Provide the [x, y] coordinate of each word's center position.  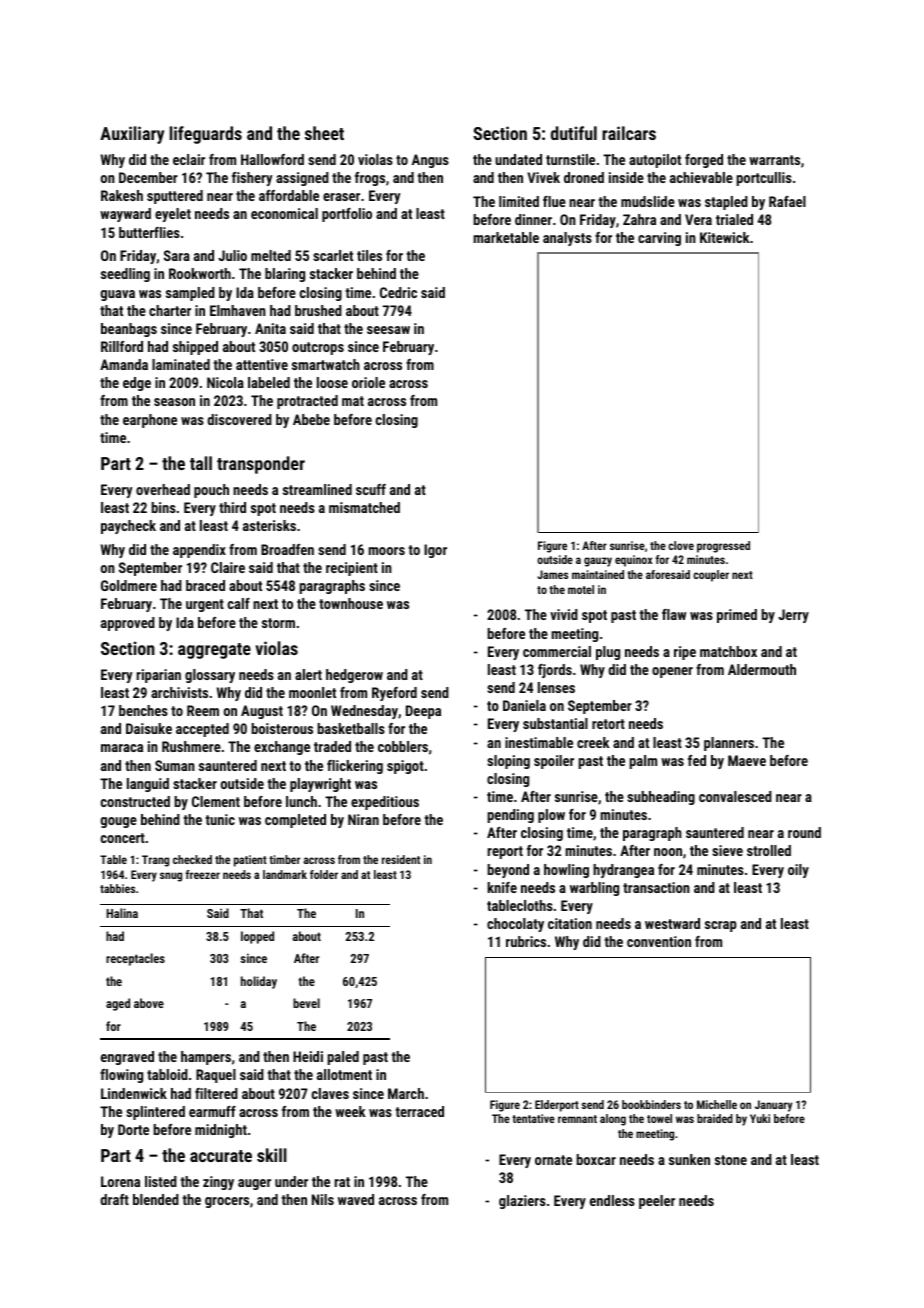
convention [659, 941]
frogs [370, 179]
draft [114, 1199]
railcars [629, 133]
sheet [324, 133]
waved [356, 1199]
